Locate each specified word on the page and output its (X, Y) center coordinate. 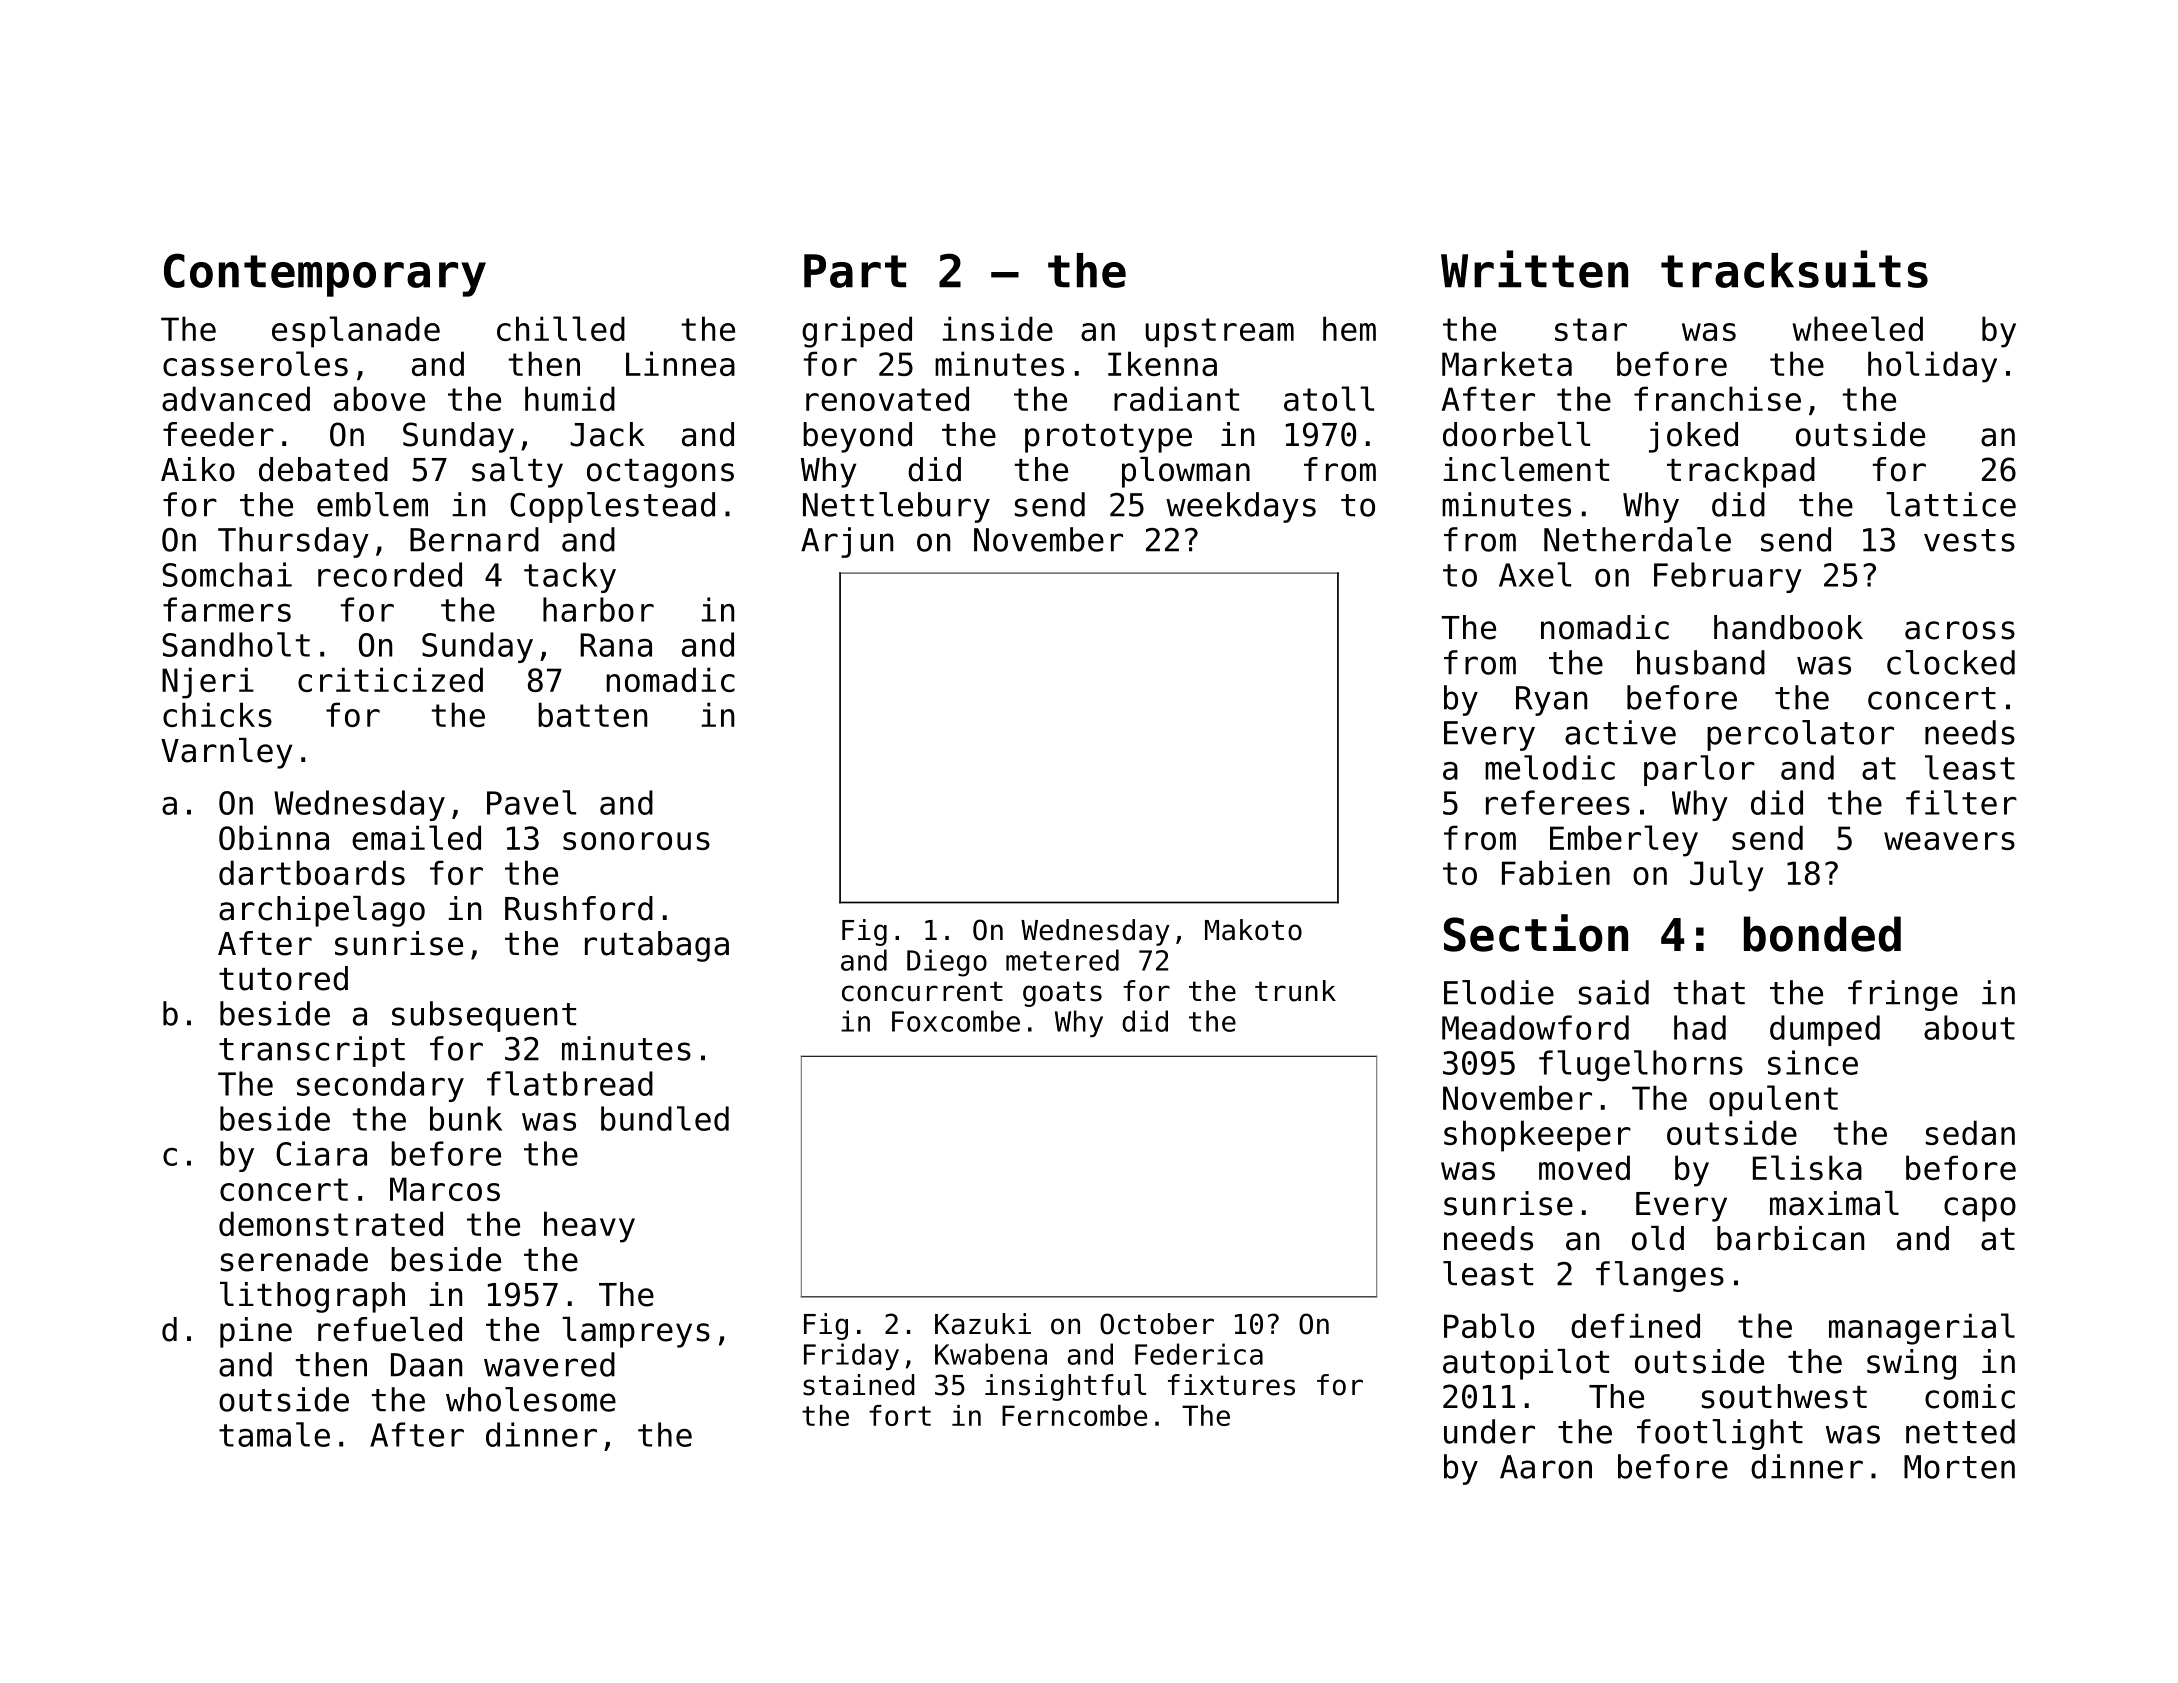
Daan (426, 1365)
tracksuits (1794, 269)
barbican (1790, 1238)
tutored (283, 978)
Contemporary (325, 275)
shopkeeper (1537, 1136)
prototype (1108, 438)
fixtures (1231, 1385)
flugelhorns (1641, 1066)
